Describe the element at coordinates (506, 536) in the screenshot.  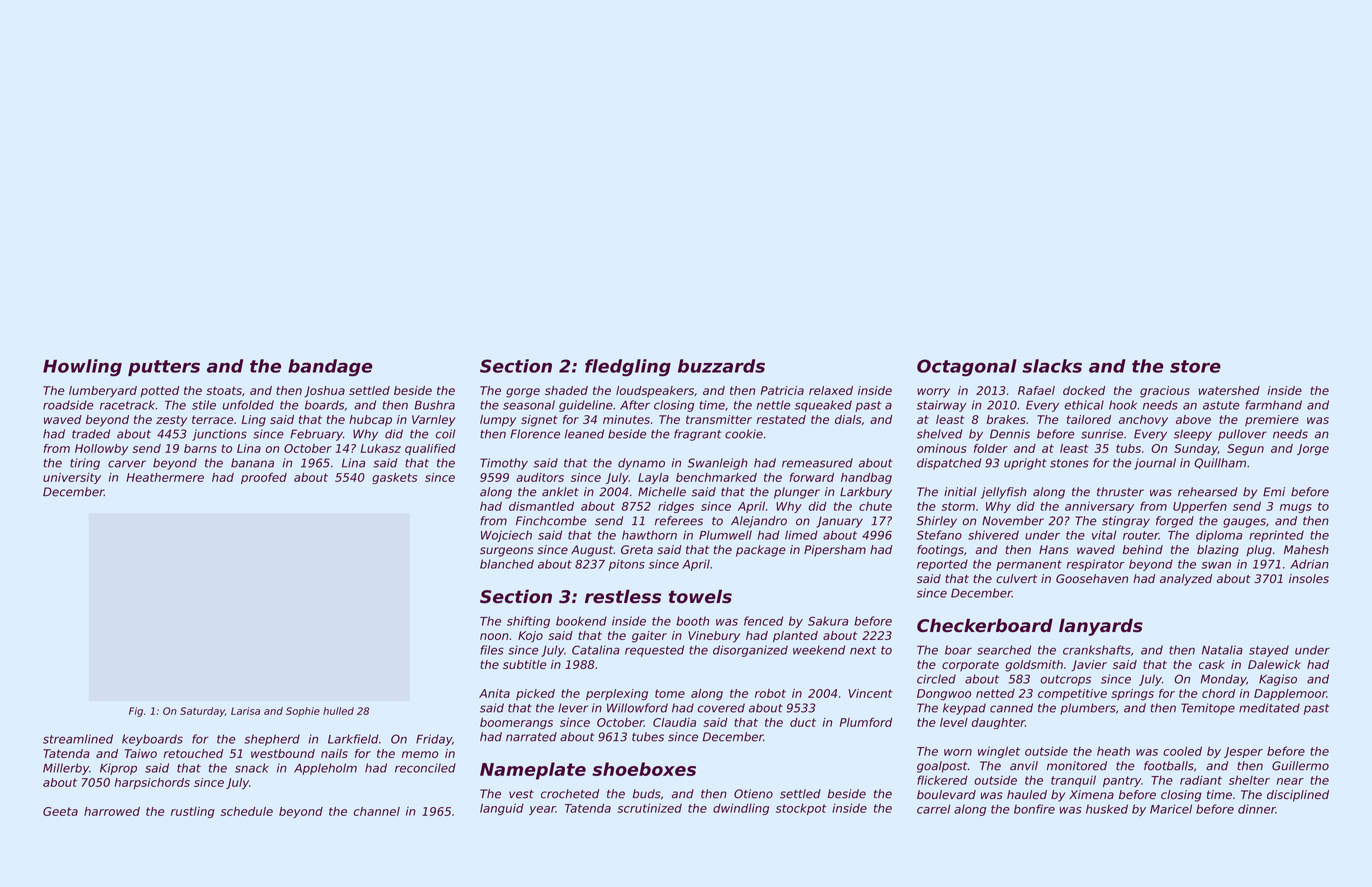
I see `Wojciech` at that location.
